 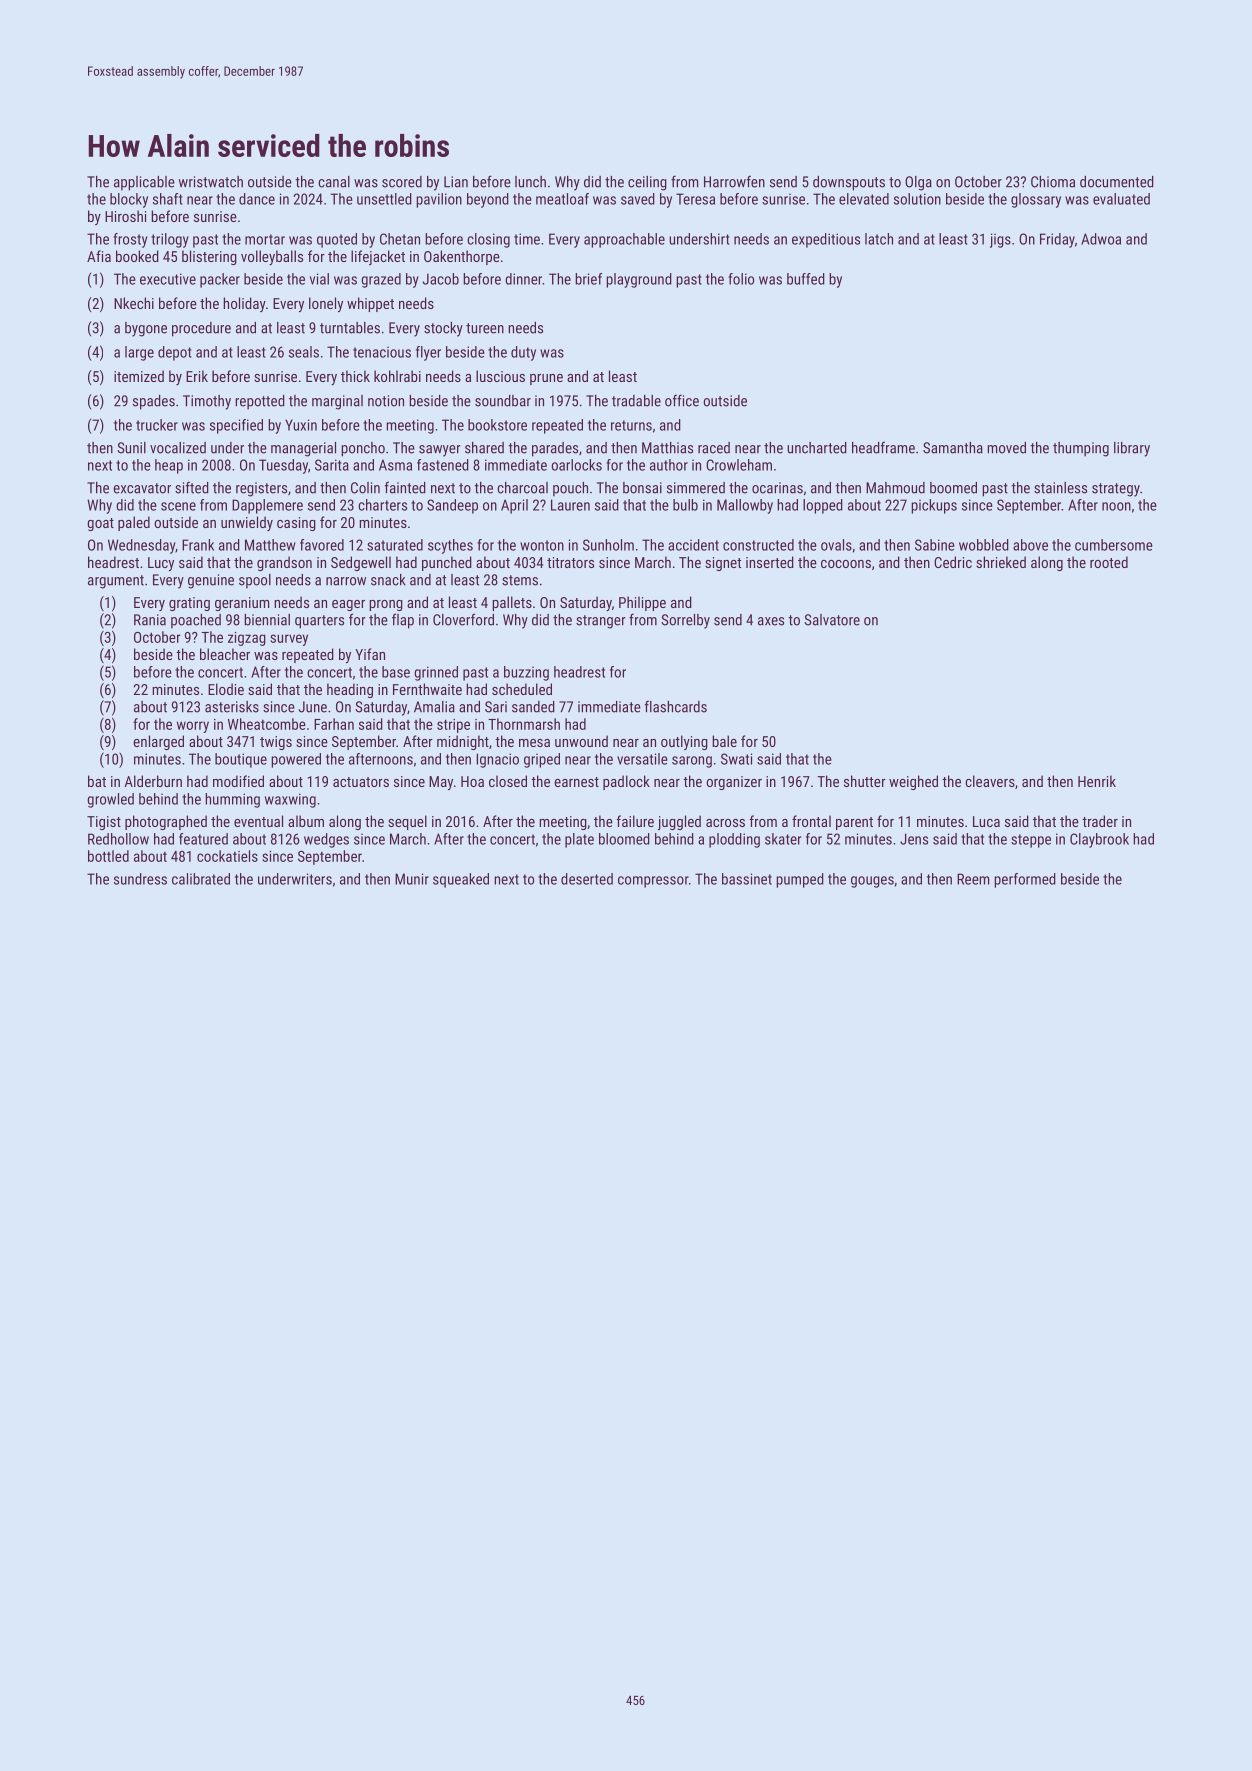 I want to click on volleyballs, so click(x=272, y=257).
